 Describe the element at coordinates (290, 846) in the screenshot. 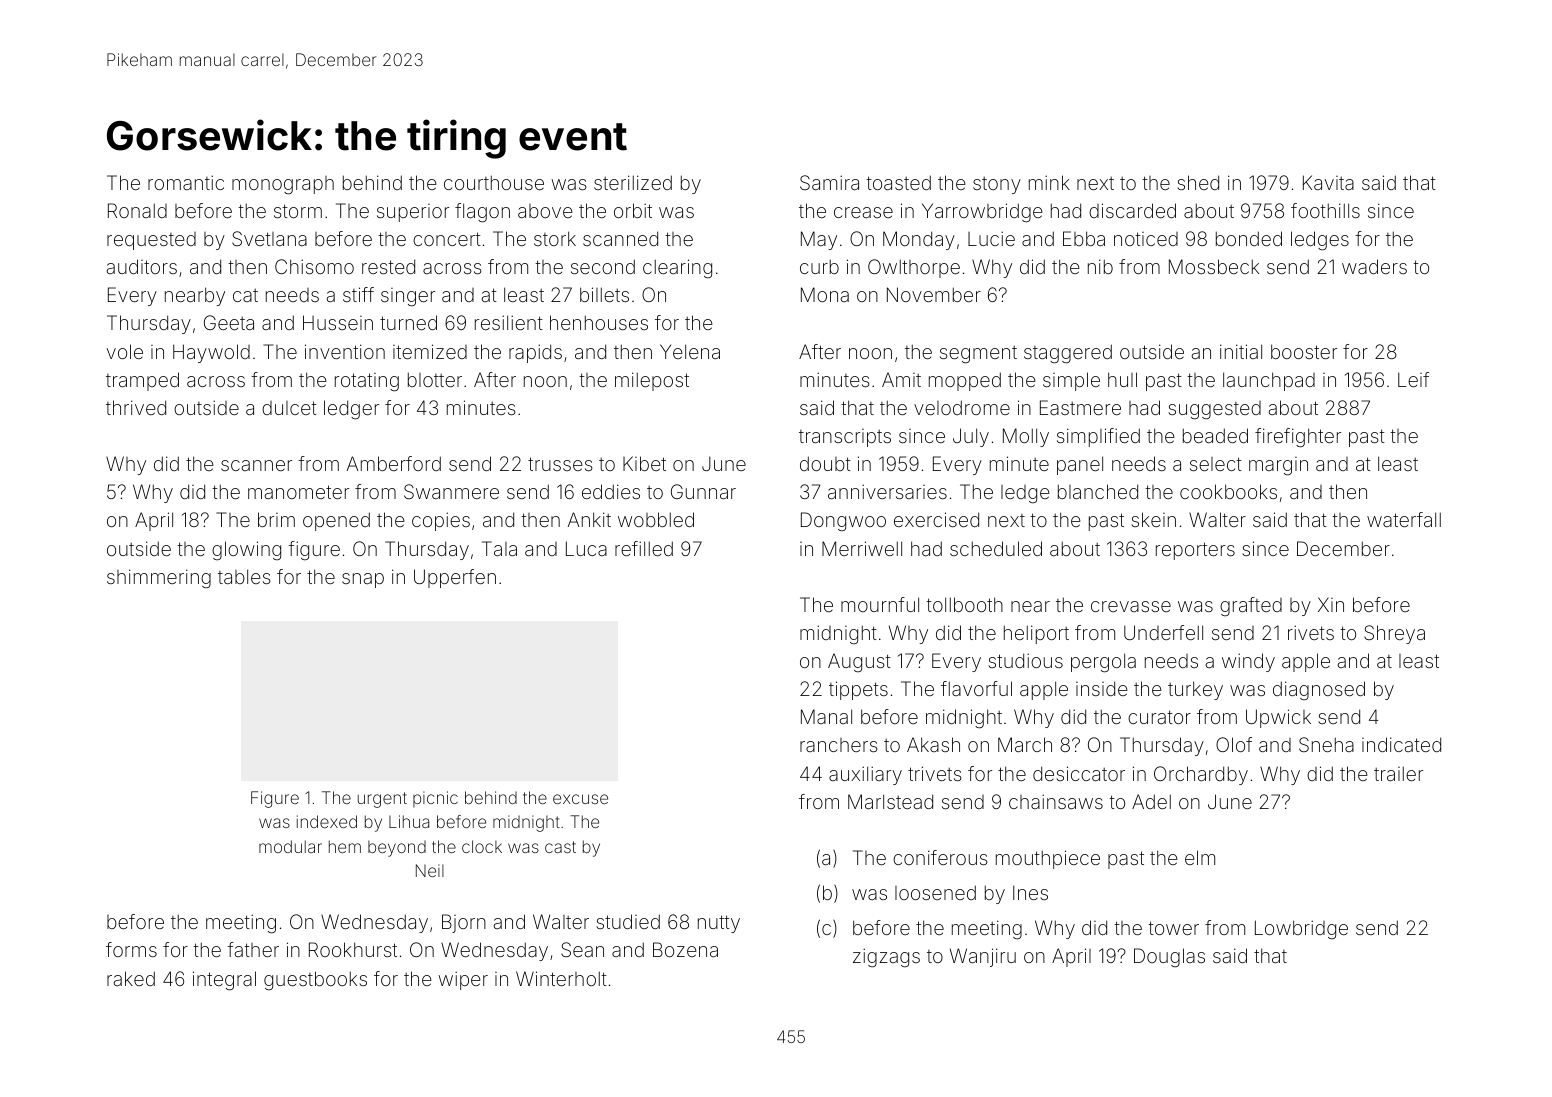

I see `modular` at that location.
